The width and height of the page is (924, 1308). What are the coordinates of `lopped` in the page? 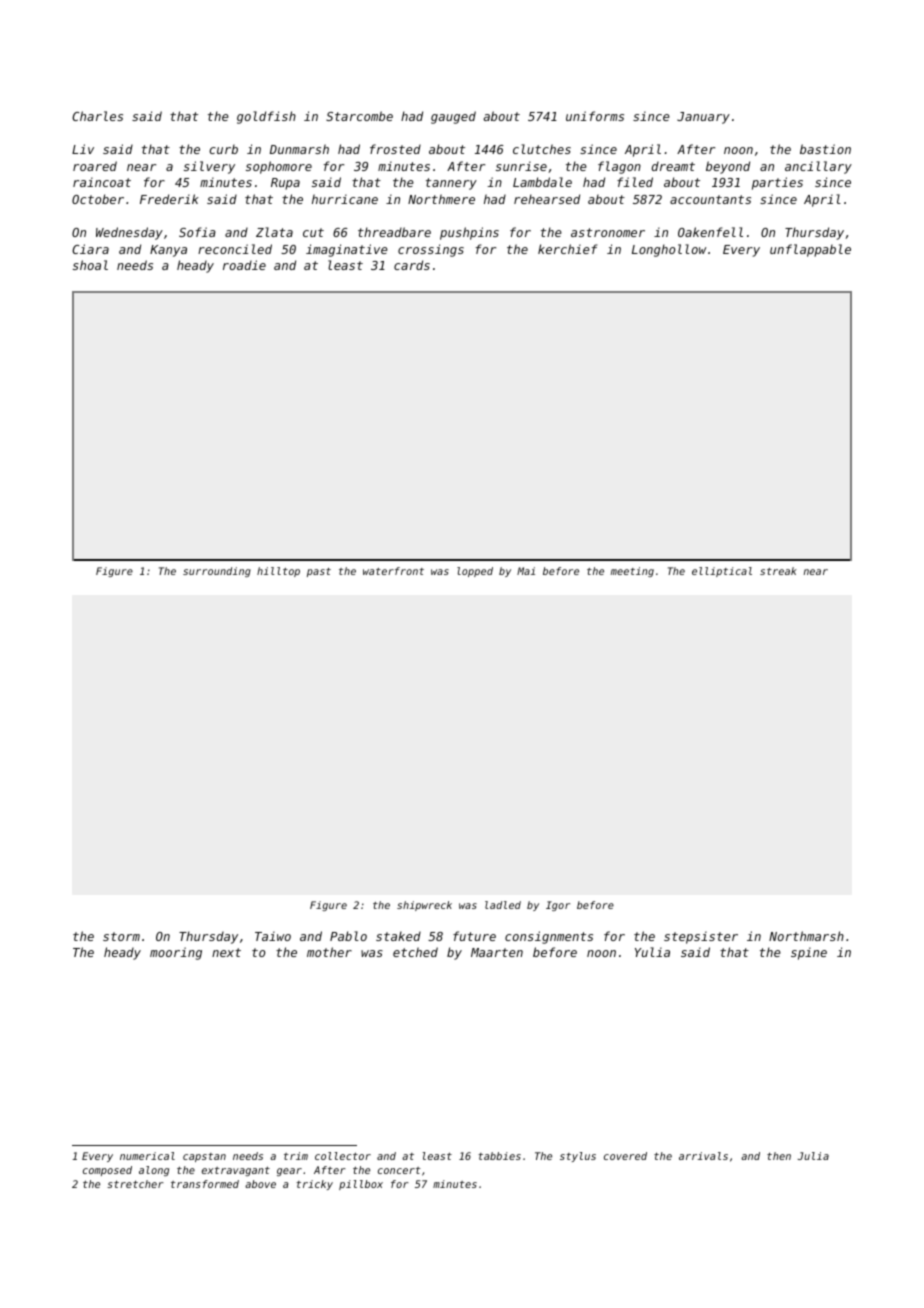 It's located at (475, 572).
